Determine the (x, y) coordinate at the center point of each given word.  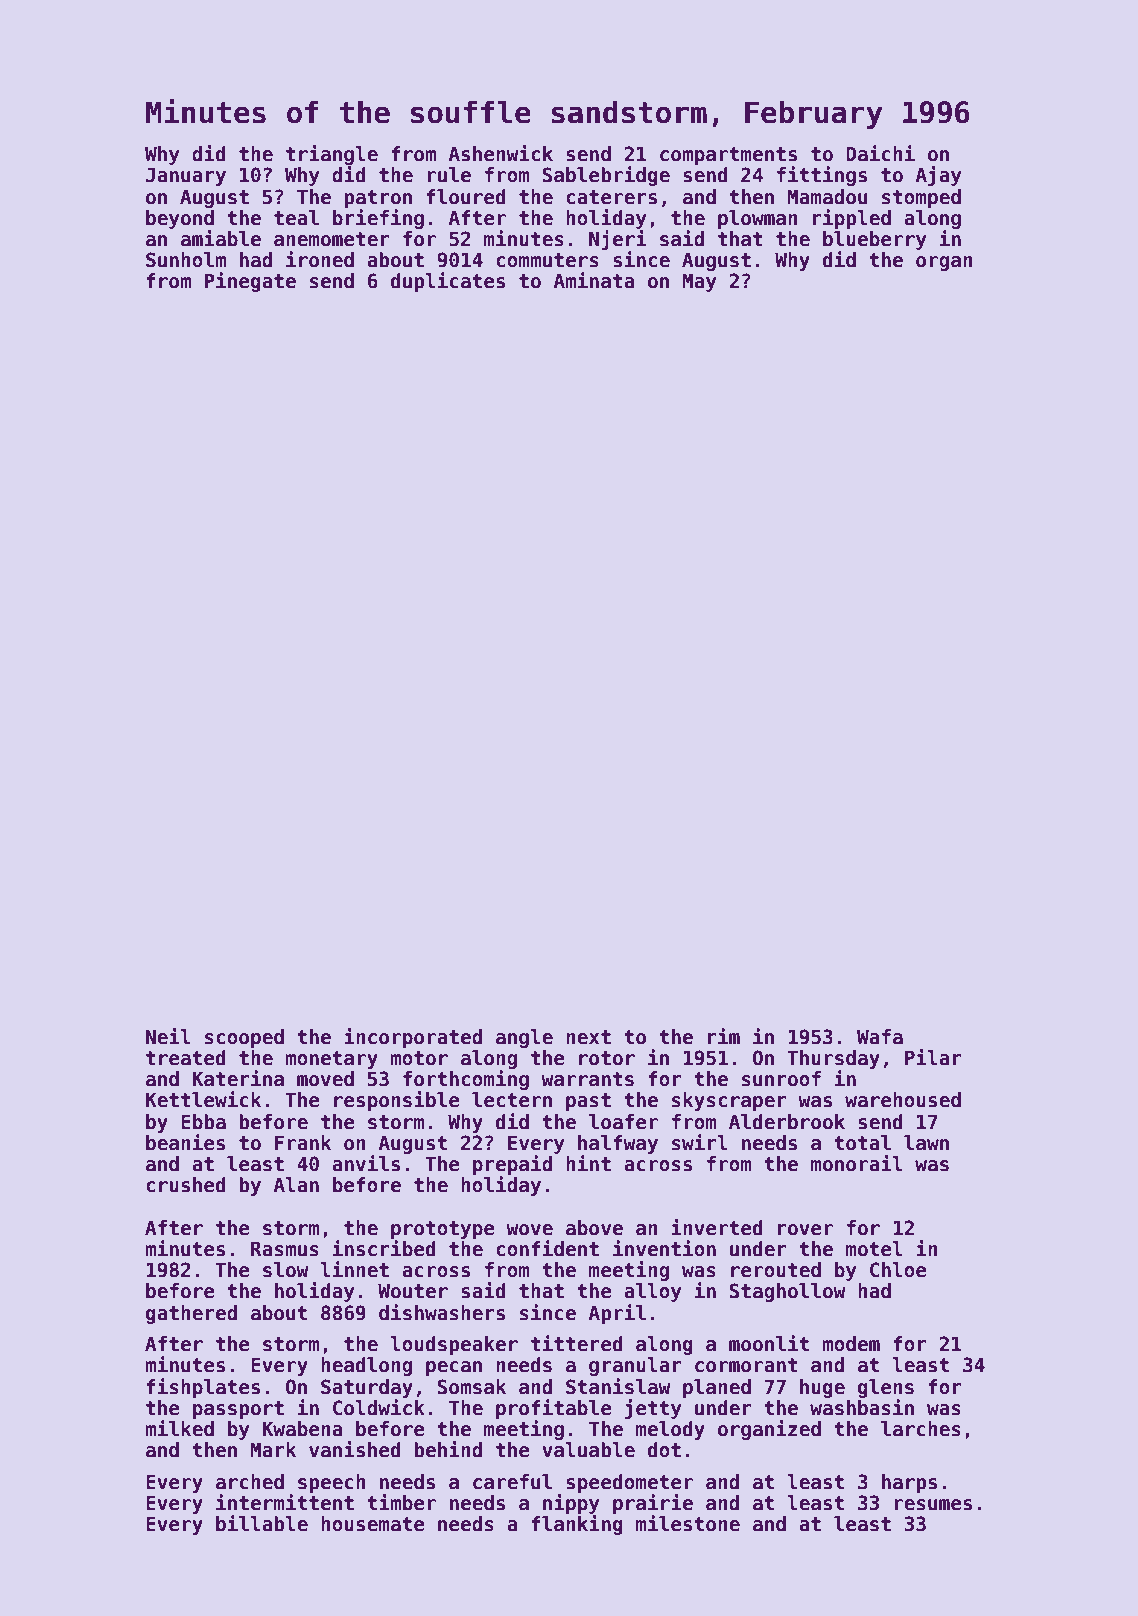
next (588, 1037)
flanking (577, 1525)
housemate (373, 1524)
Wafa (880, 1037)
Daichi (880, 153)
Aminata (594, 280)
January (186, 176)
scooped (244, 1038)
